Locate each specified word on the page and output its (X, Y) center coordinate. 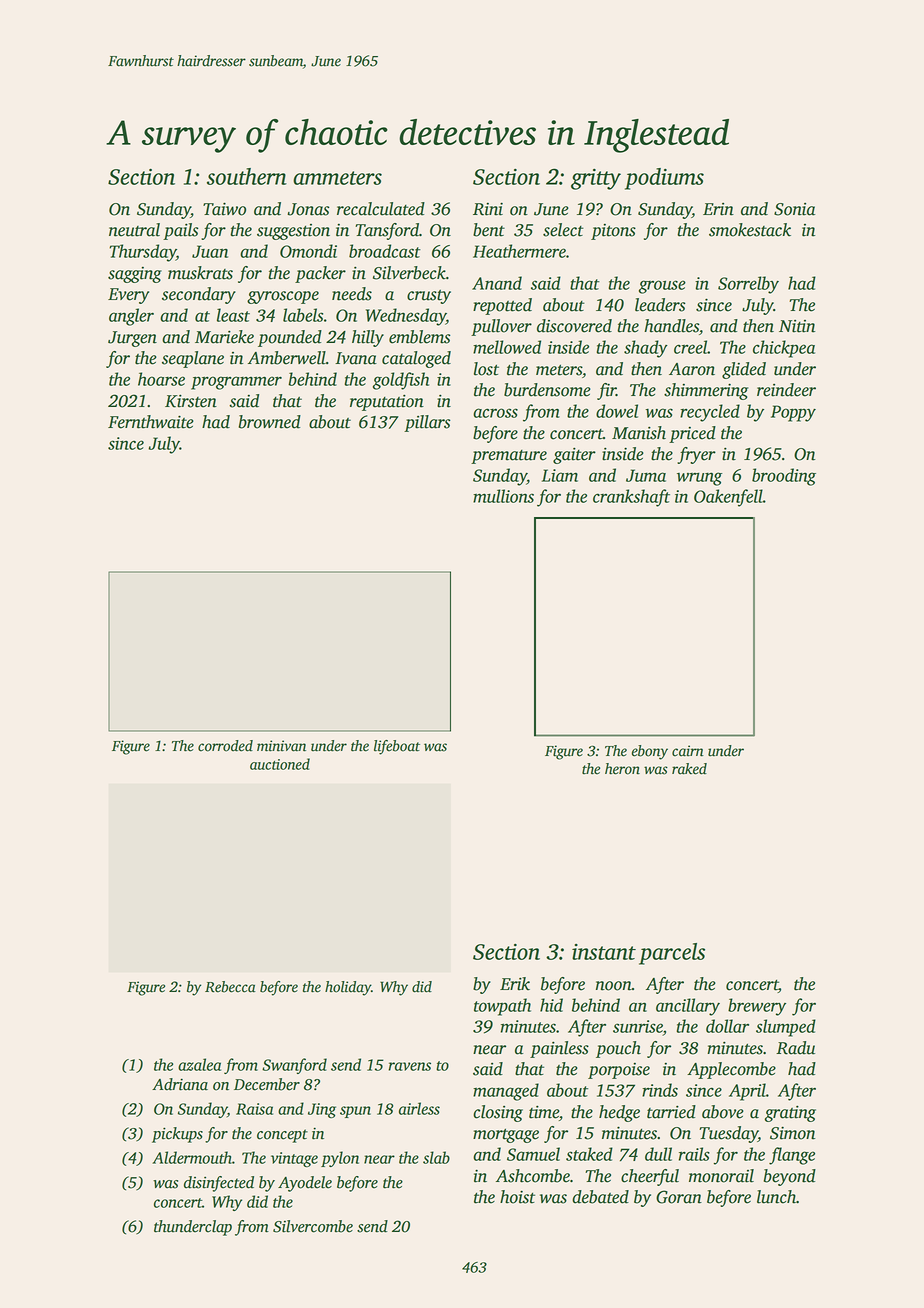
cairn (688, 751)
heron (622, 769)
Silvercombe (313, 1226)
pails (180, 231)
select (563, 230)
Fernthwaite (151, 422)
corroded (225, 746)
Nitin (797, 326)
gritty (596, 179)
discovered (574, 326)
